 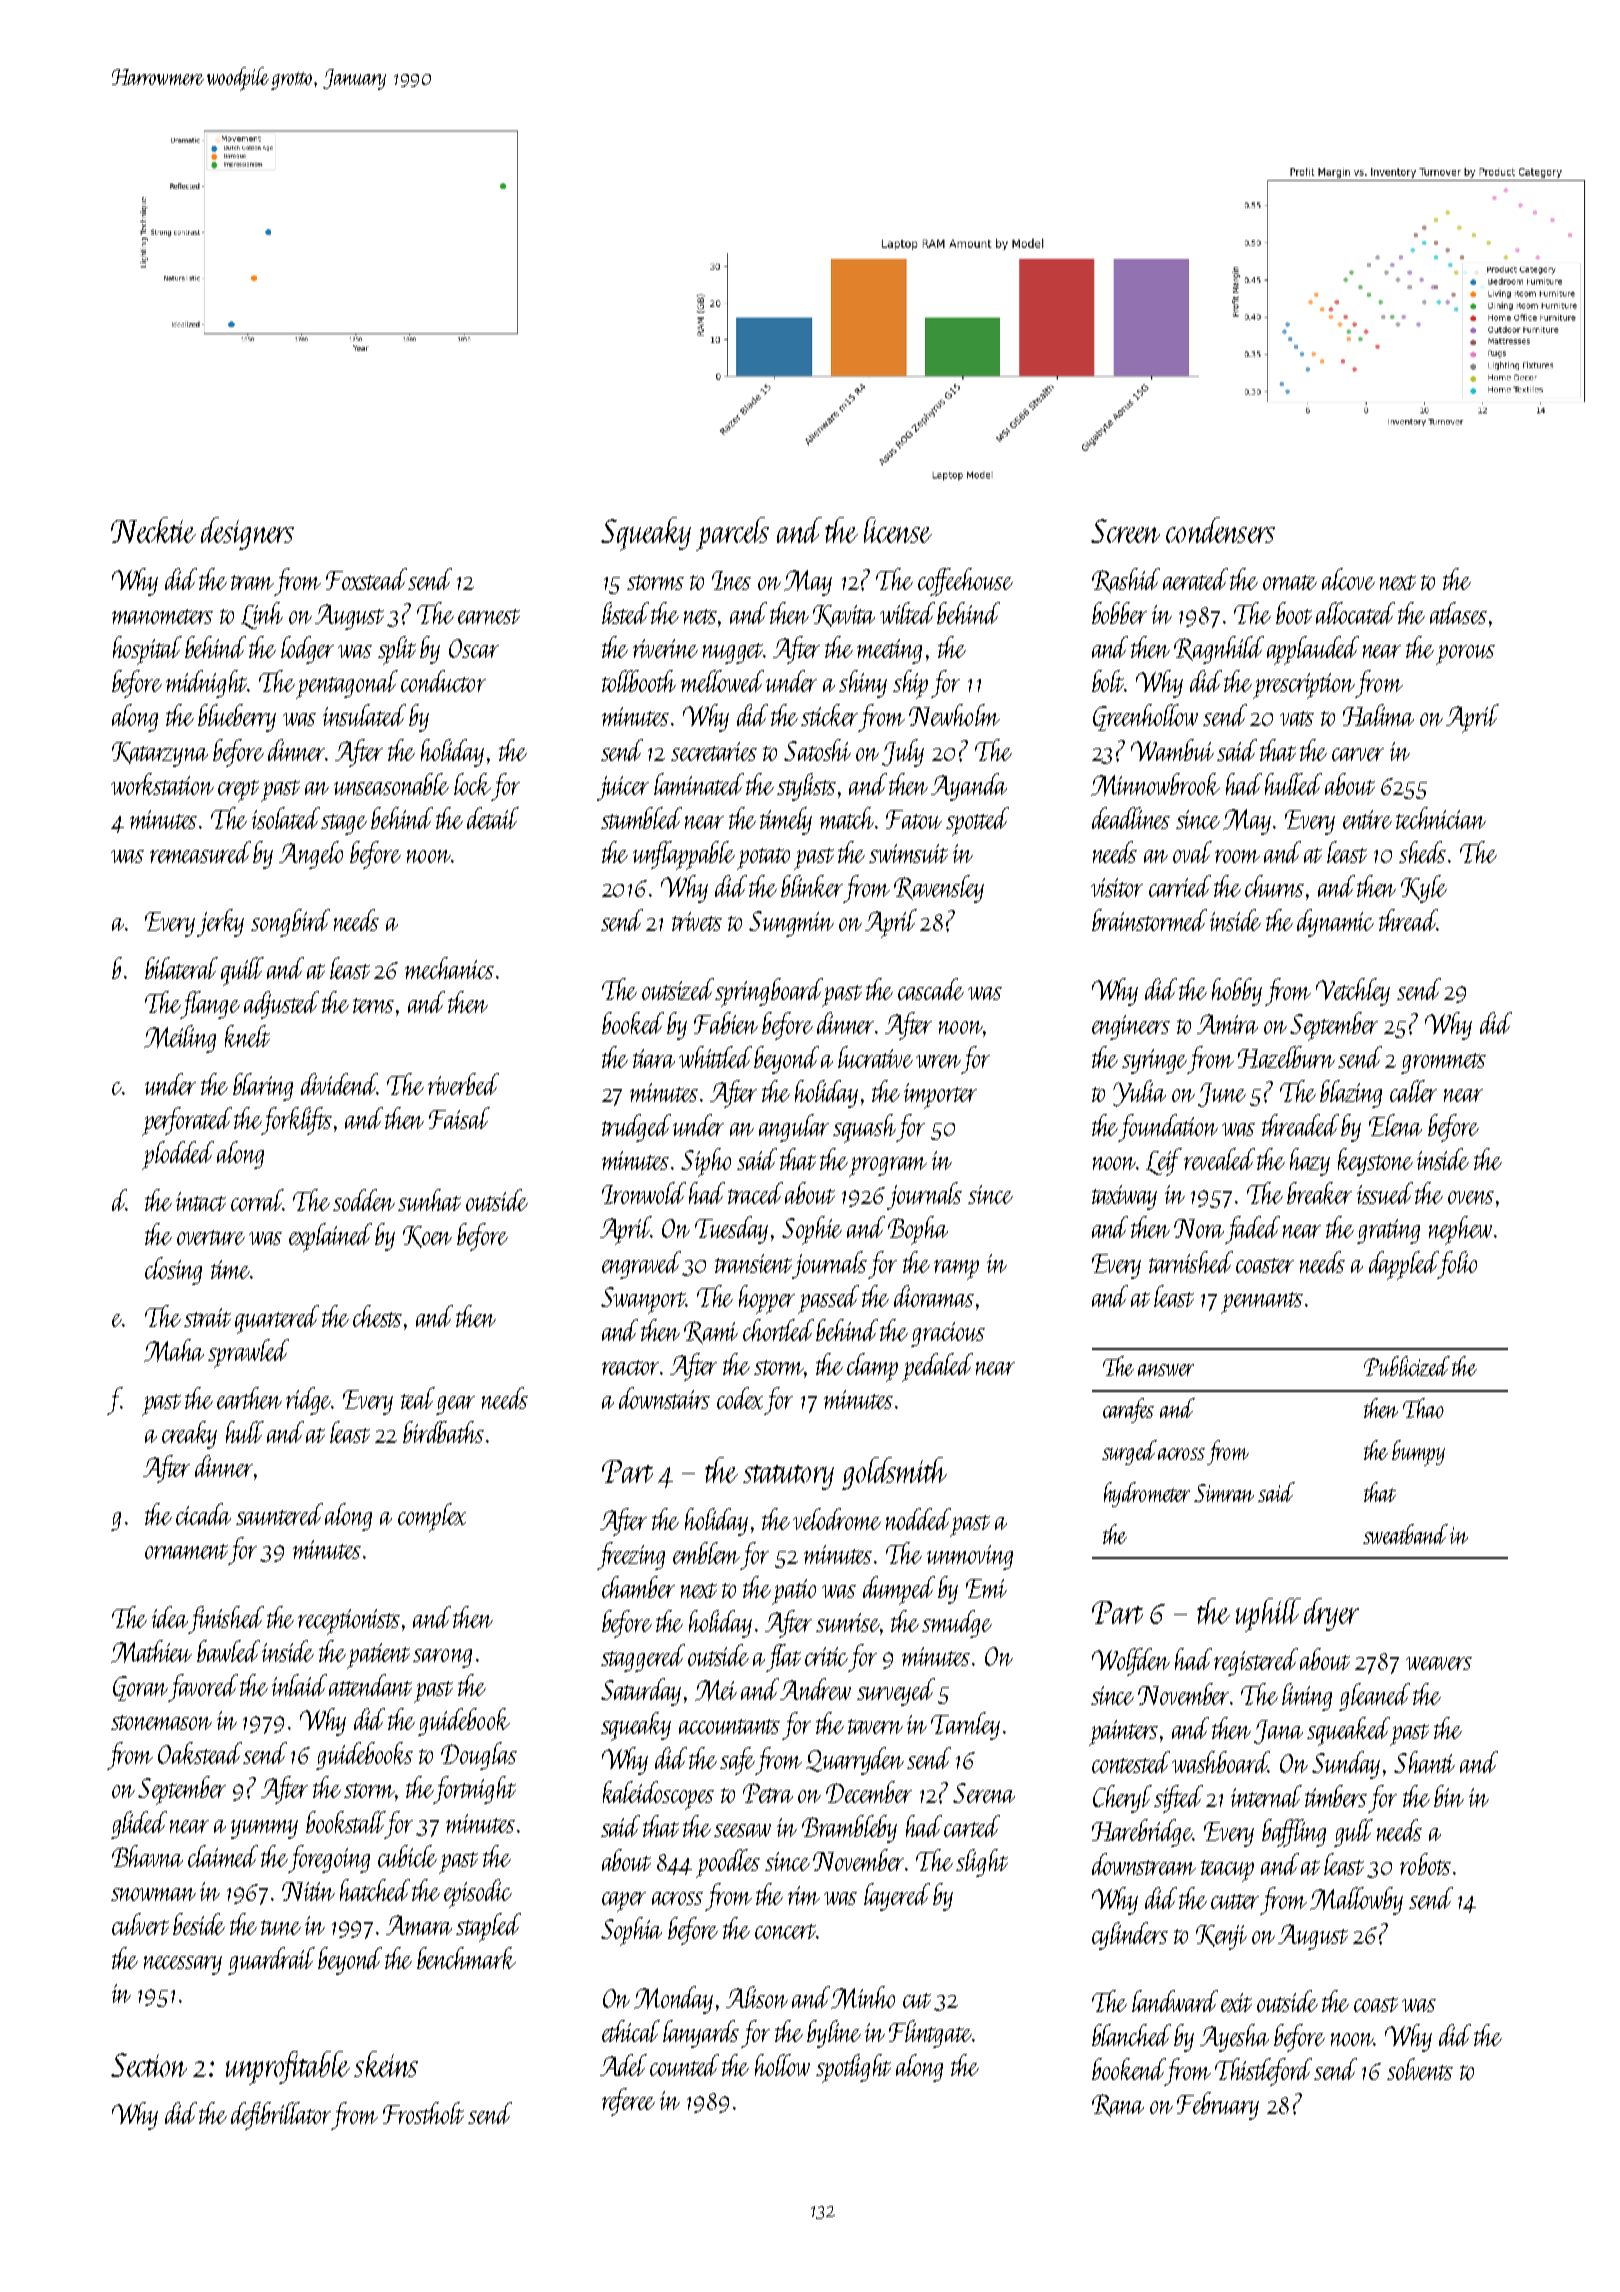 What do you see at coordinates (160, 754) in the page?
I see `Katarzyna` at bounding box center [160, 754].
